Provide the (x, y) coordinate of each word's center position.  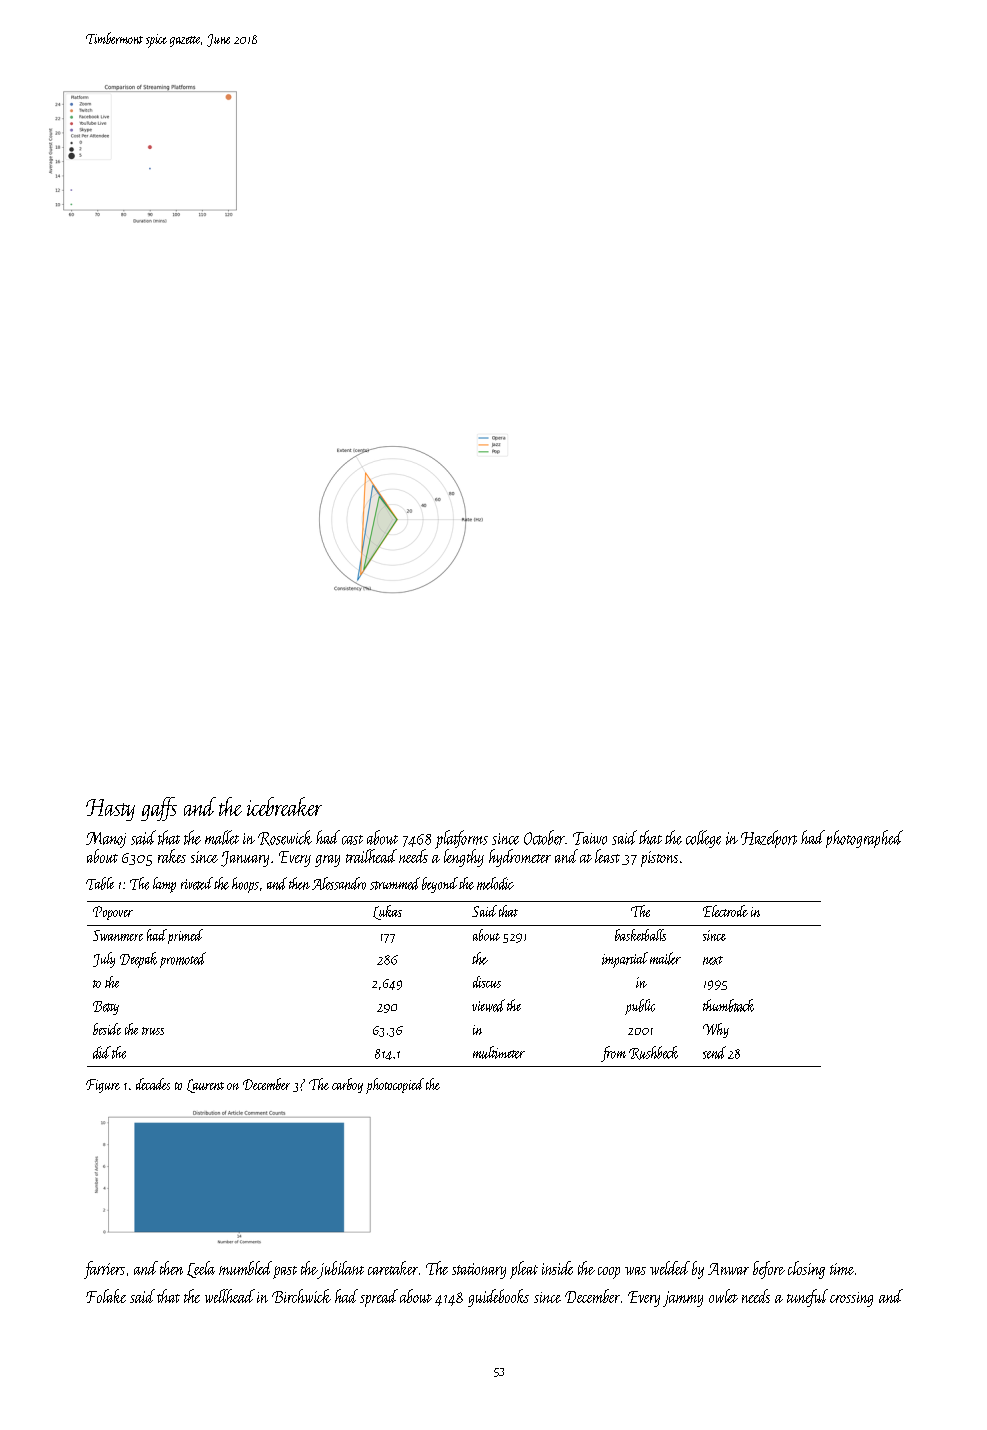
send (714, 1052)
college (703, 839)
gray (327, 861)
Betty (106, 1008)
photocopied (395, 1086)
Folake (106, 1296)
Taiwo (590, 838)
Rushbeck (653, 1053)
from (613, 1054)
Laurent (205, 1086)
